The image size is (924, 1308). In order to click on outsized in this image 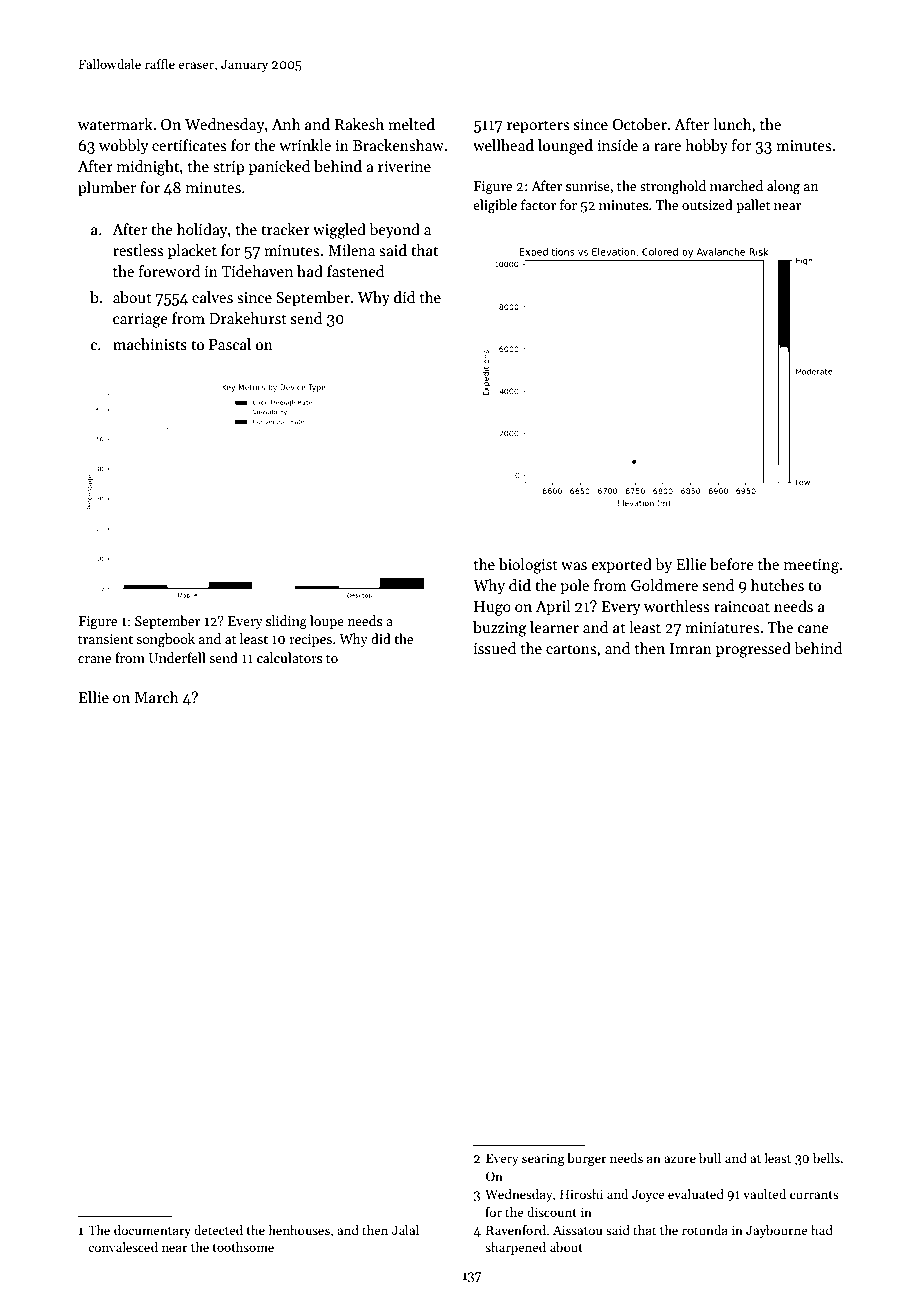, I will do `click(707, 204)`.
